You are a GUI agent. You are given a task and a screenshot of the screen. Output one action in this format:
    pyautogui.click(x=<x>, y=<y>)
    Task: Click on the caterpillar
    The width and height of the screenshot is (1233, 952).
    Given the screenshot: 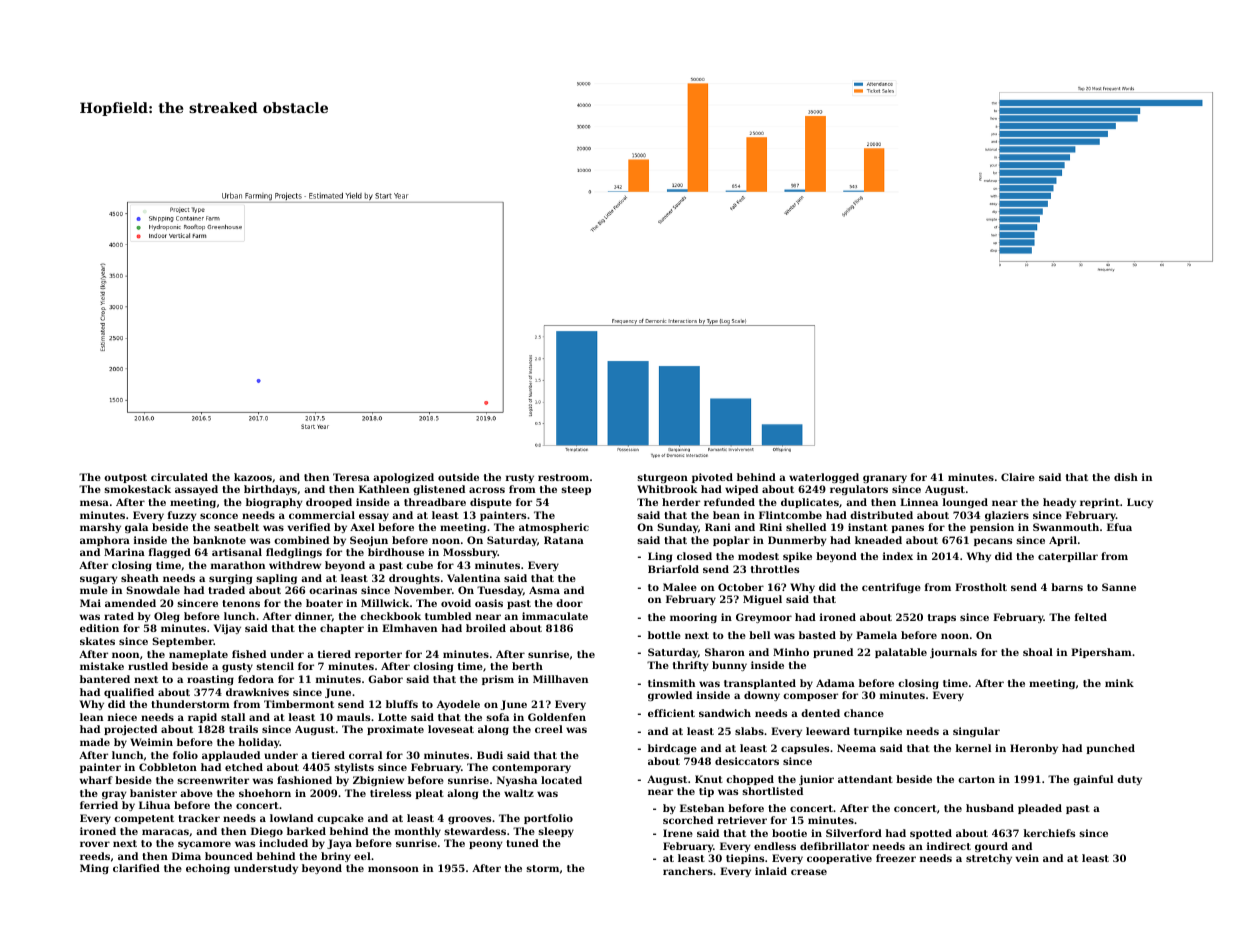 What is the action you would take?
    pyautogui.click(x=1068, y=557)
